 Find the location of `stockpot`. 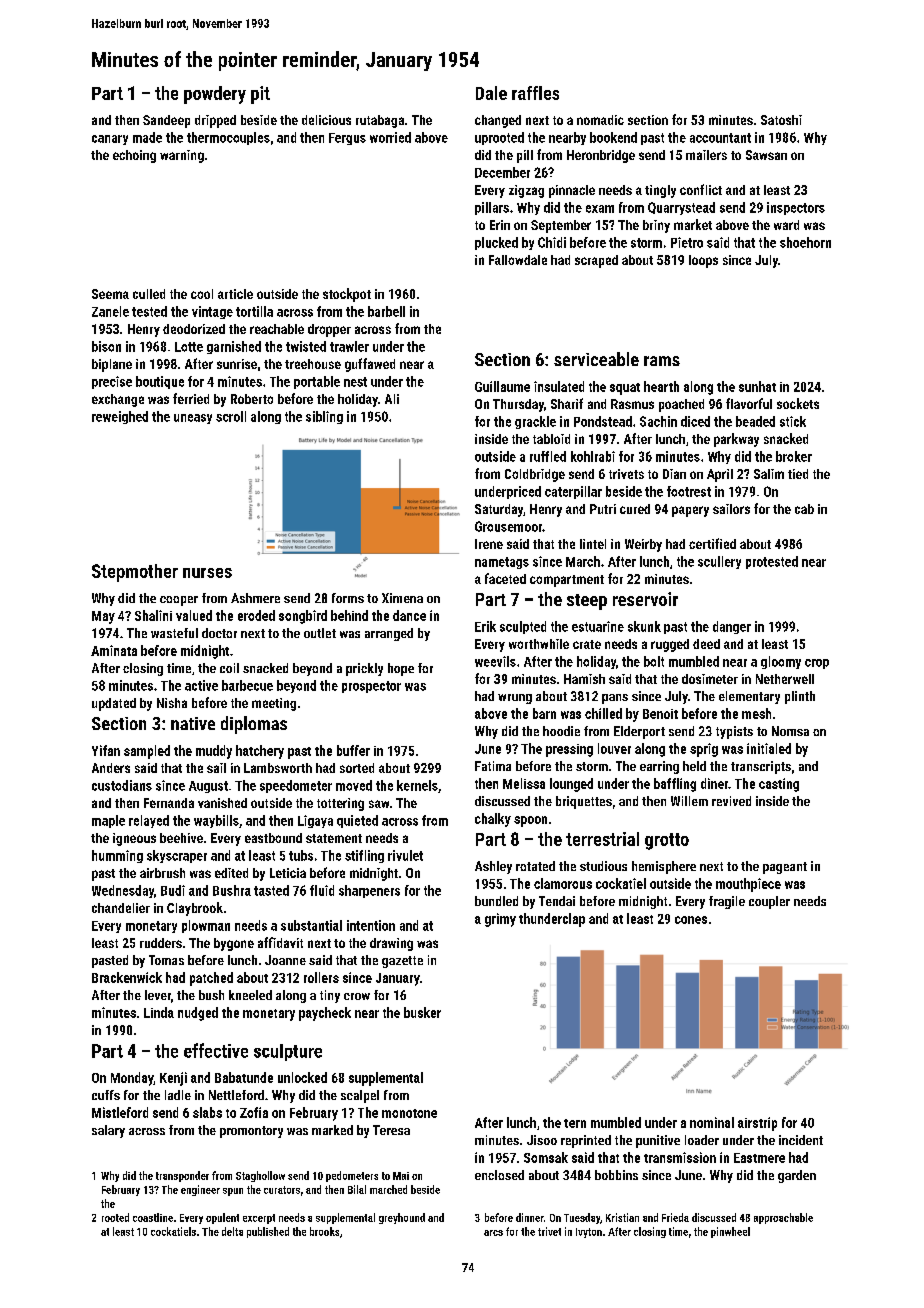

stockpot is located at coordinates (347, 295).
